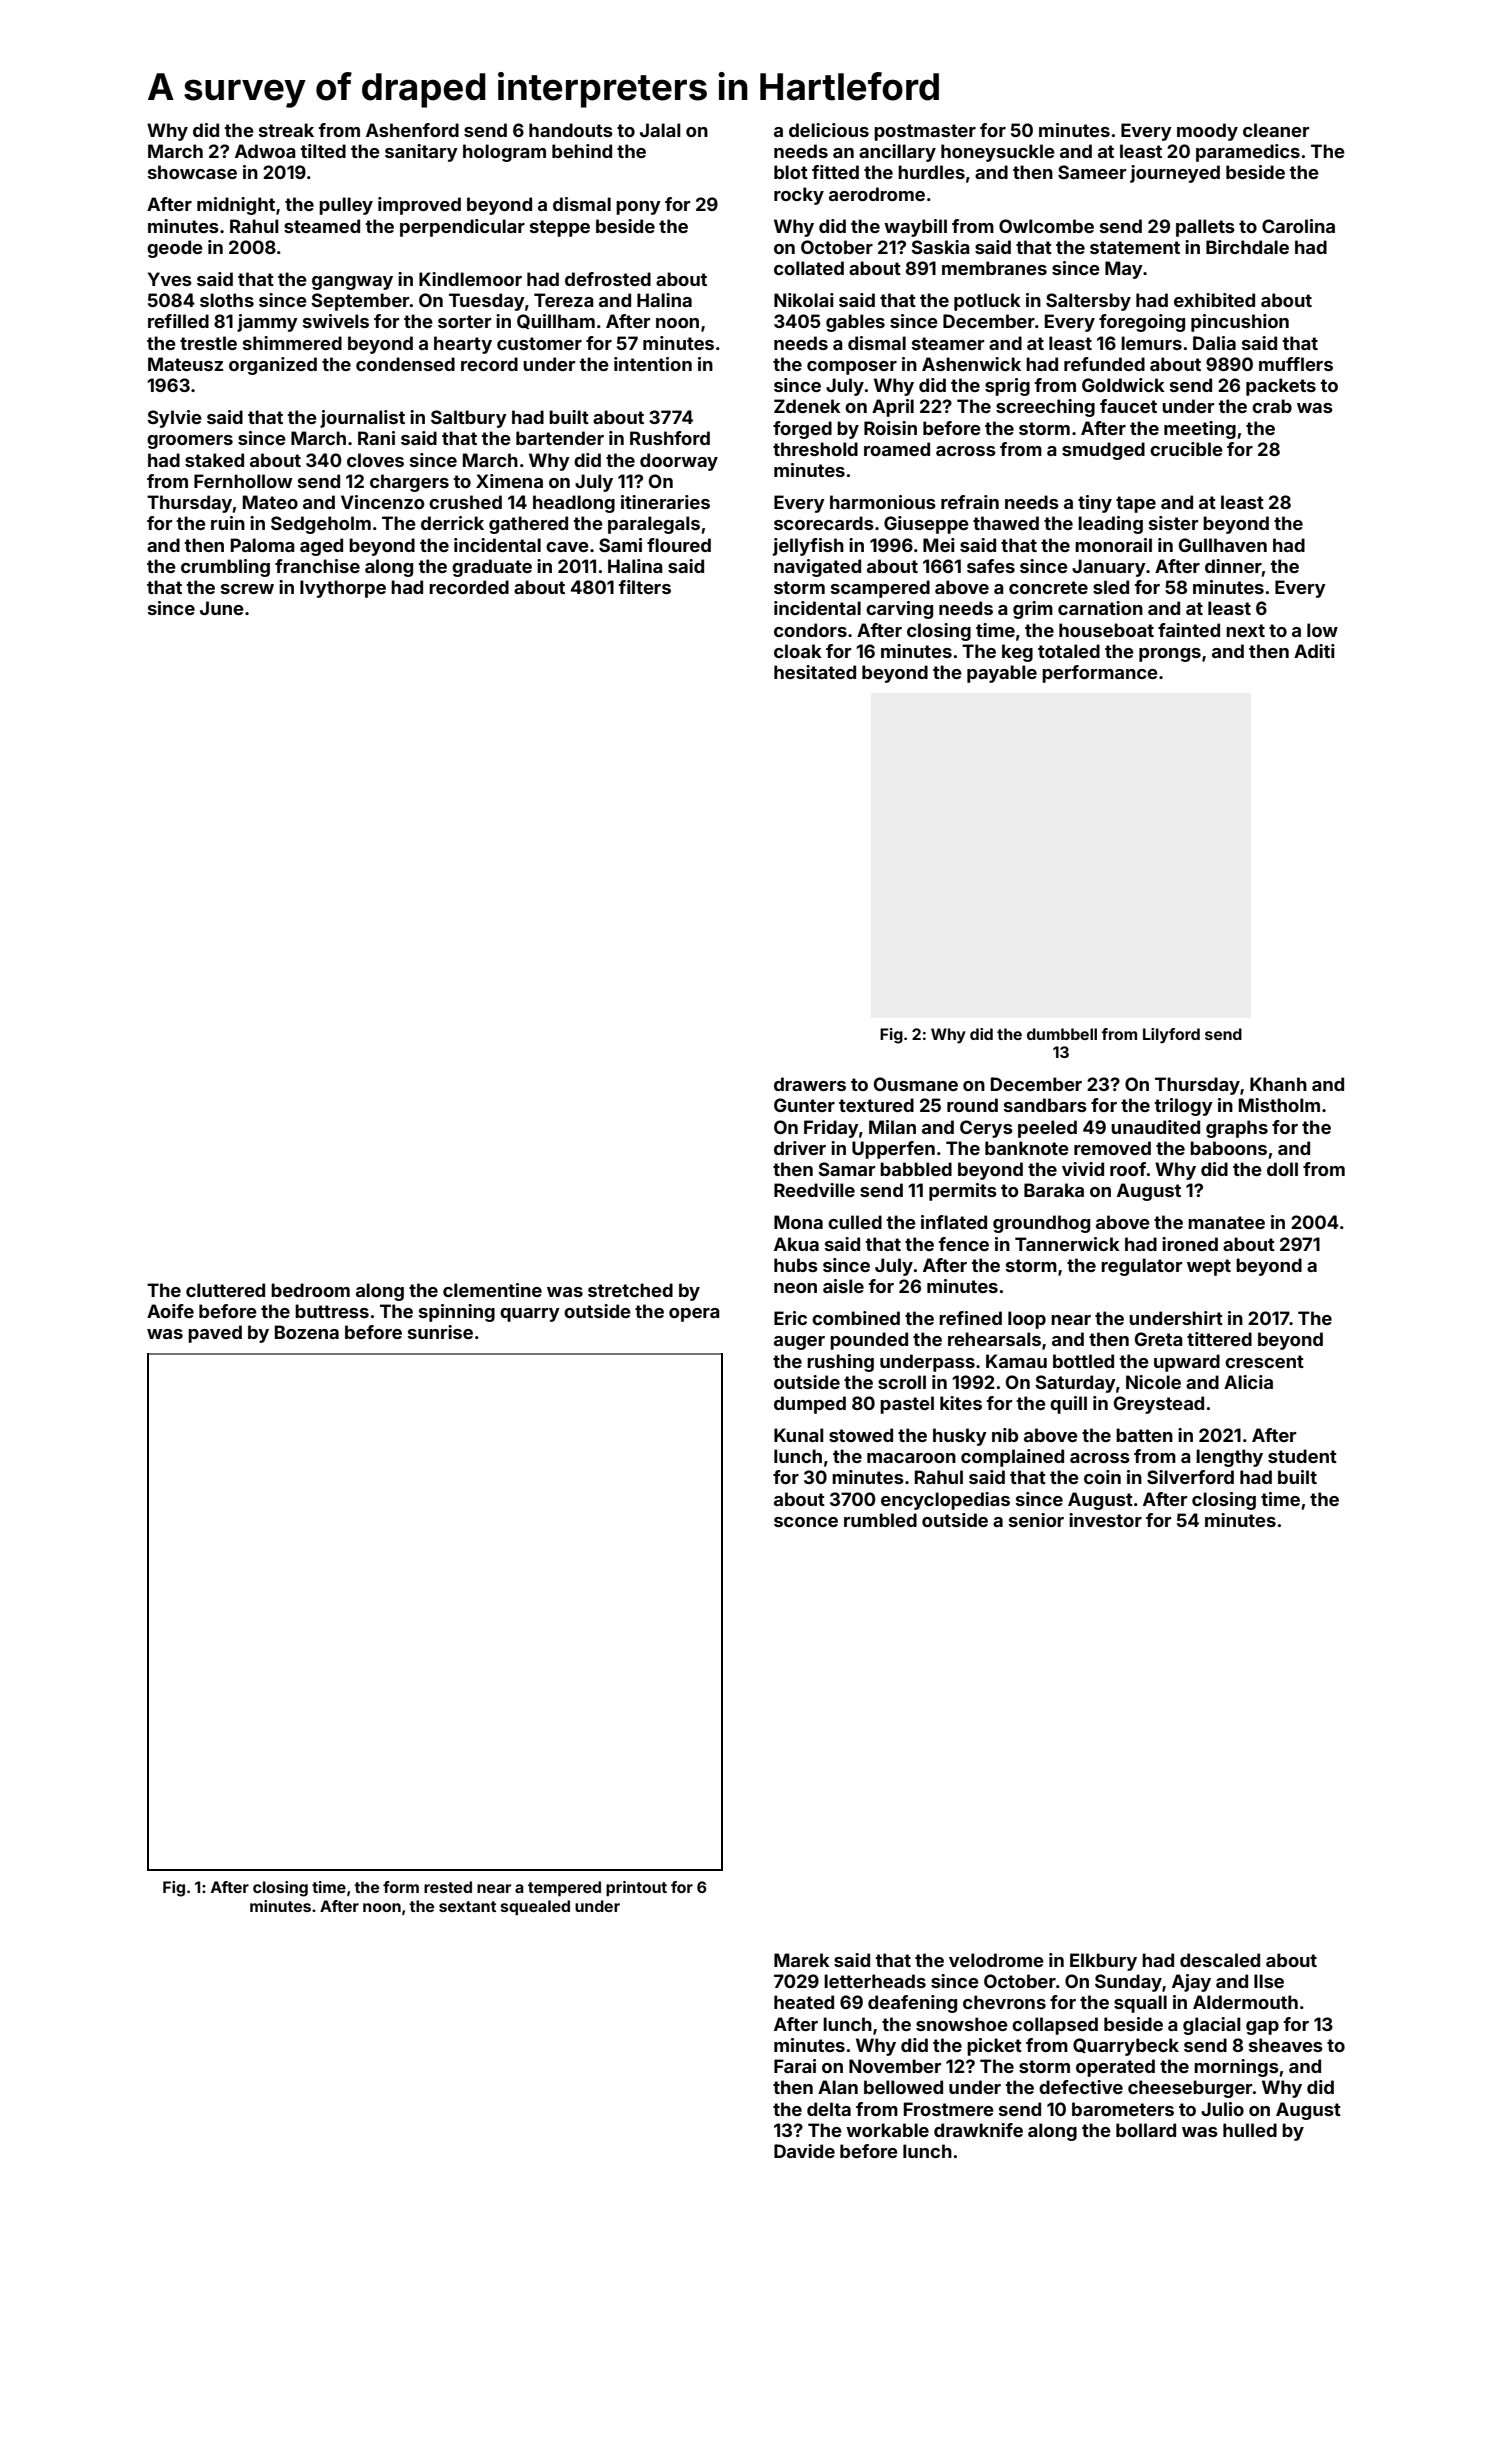 The height and width of the screenshot is (2464, 1496). What do you see at coordinates (467, 1906) in the screenshot?
I see `sextant` at bounding box center [467, 1906].
